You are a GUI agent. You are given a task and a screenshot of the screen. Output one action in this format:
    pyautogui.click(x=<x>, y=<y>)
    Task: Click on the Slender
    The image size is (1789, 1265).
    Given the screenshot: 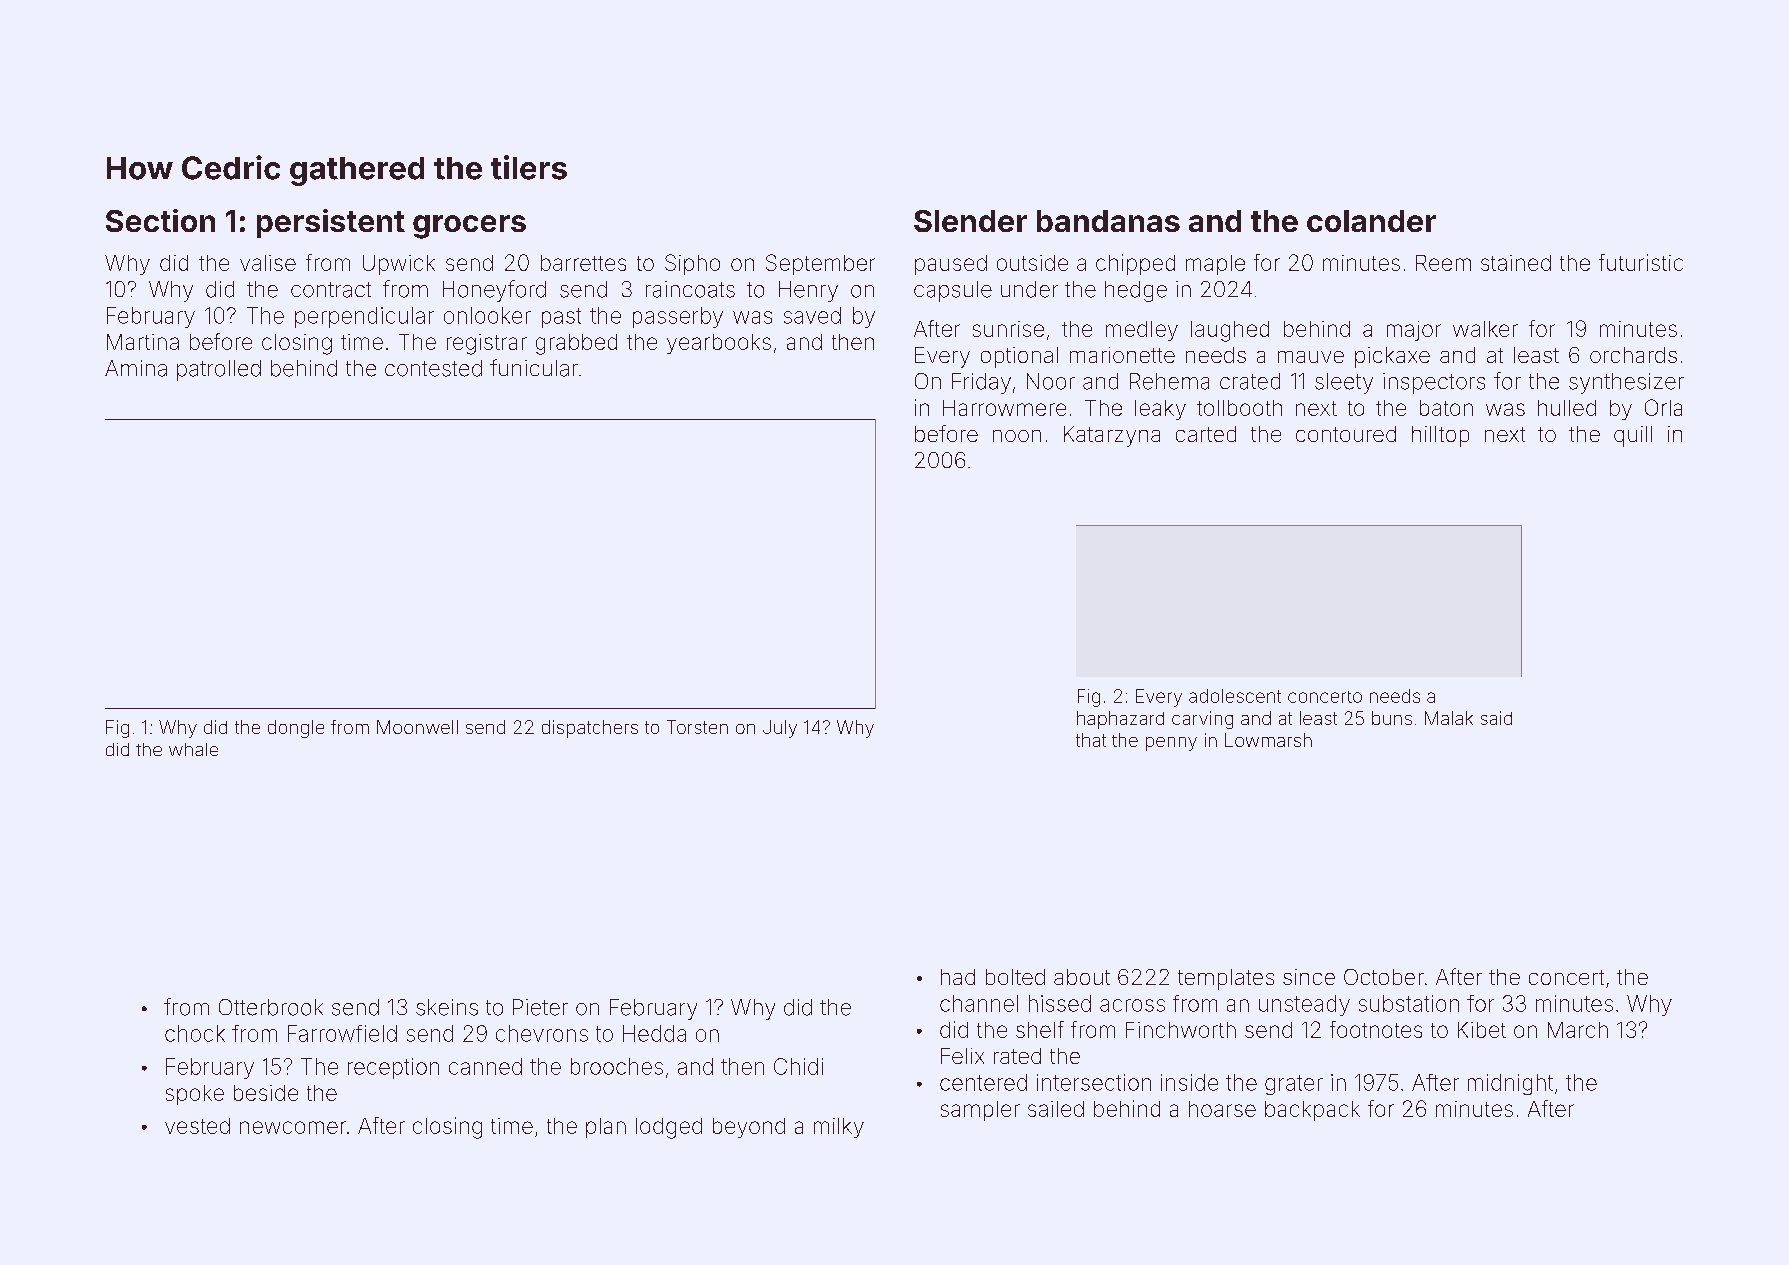 What is the action you would take?
    pyautogui.click(x=970, y=221)
